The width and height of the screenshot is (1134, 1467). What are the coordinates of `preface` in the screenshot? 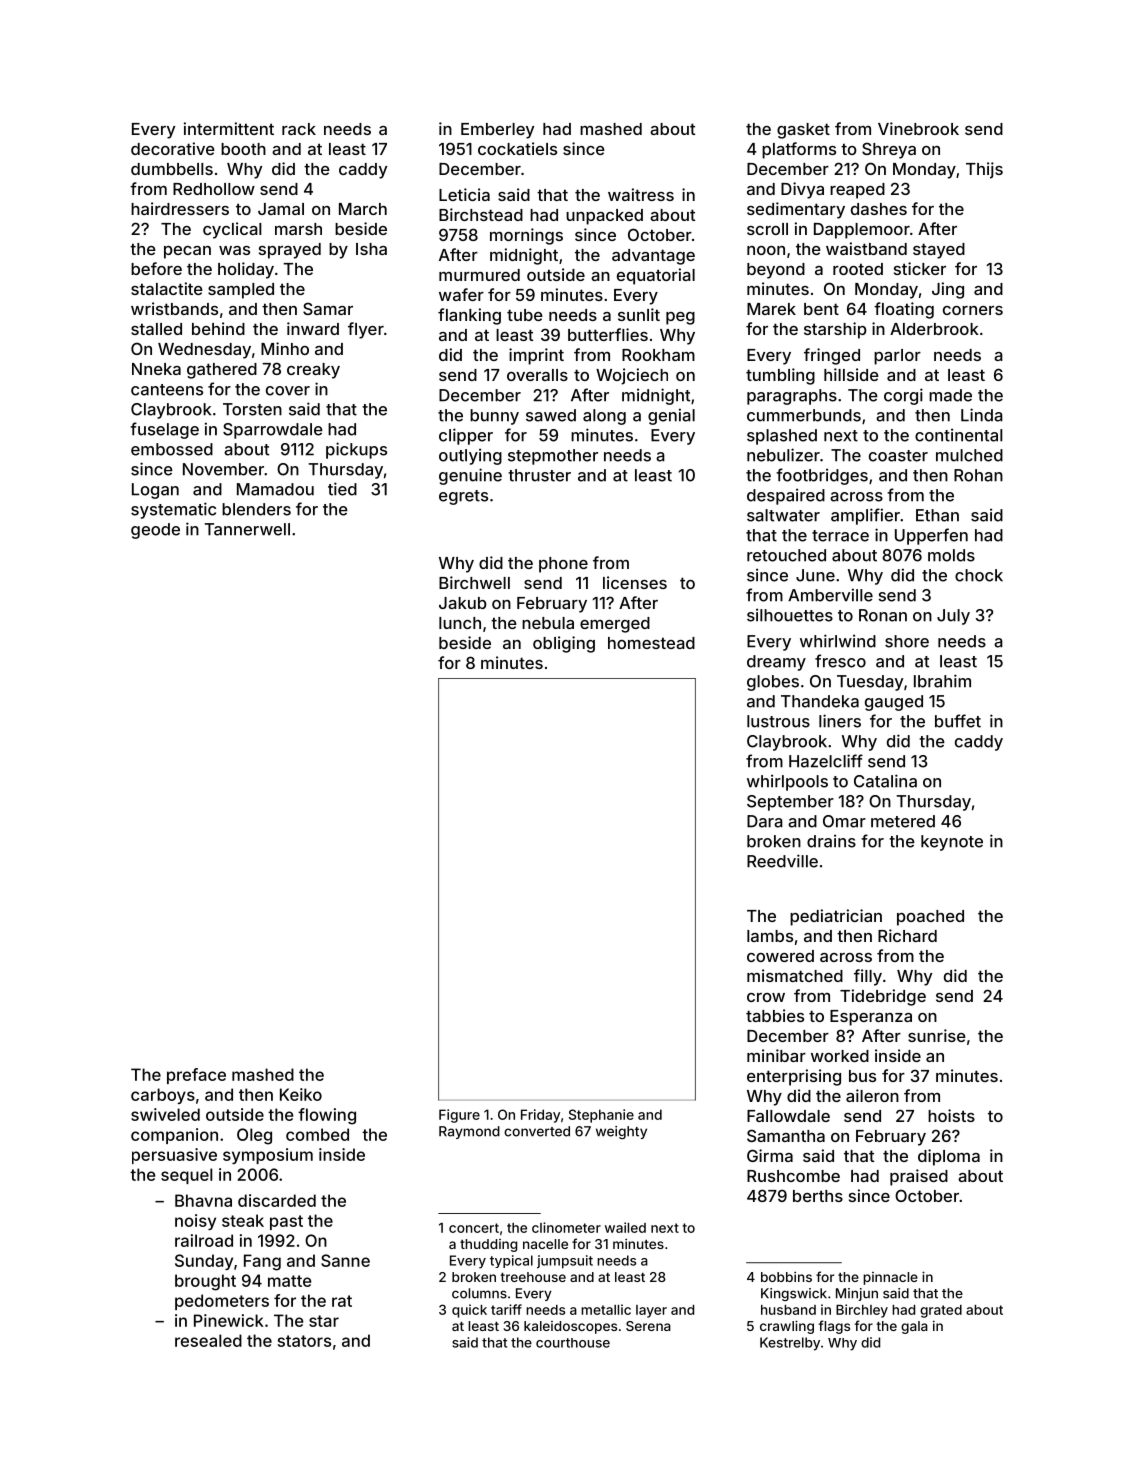 It's located at (196, 1076).
